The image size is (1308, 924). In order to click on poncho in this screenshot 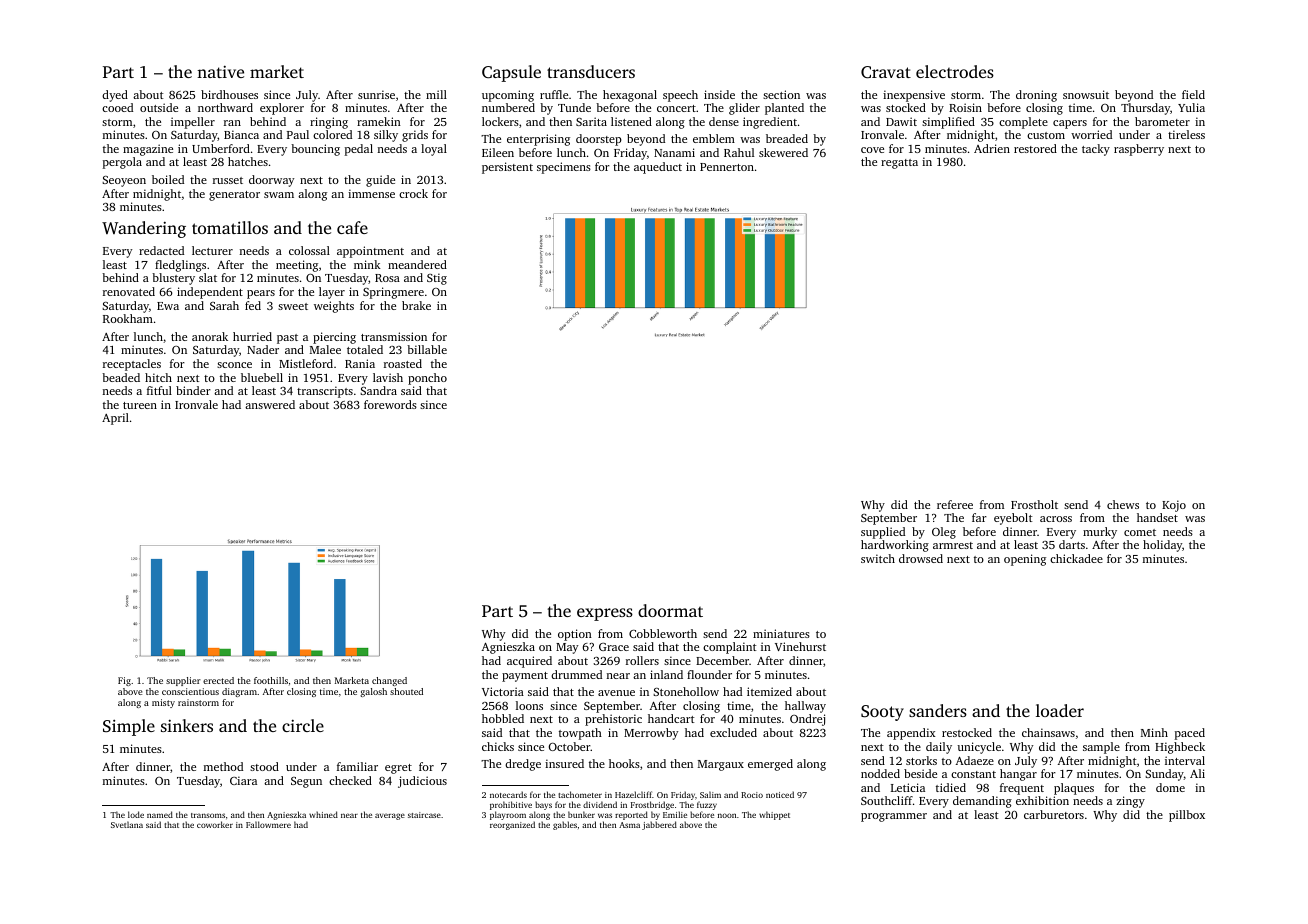, I will do `click(427, 379)`.
